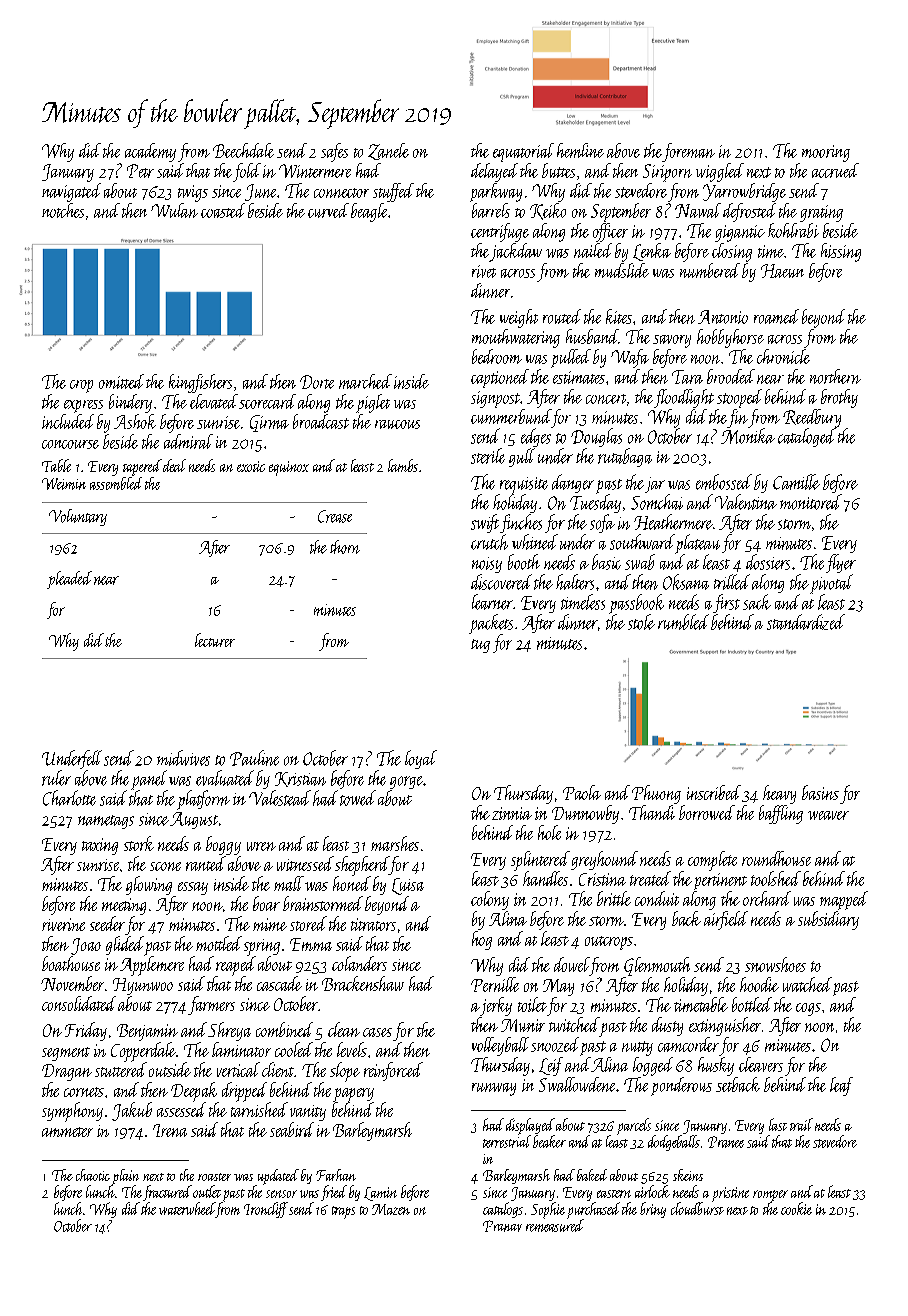  What do you see at coordinates (826, 153) in the screenshot?
I see `mooring` at bounding box center [826, 153].
